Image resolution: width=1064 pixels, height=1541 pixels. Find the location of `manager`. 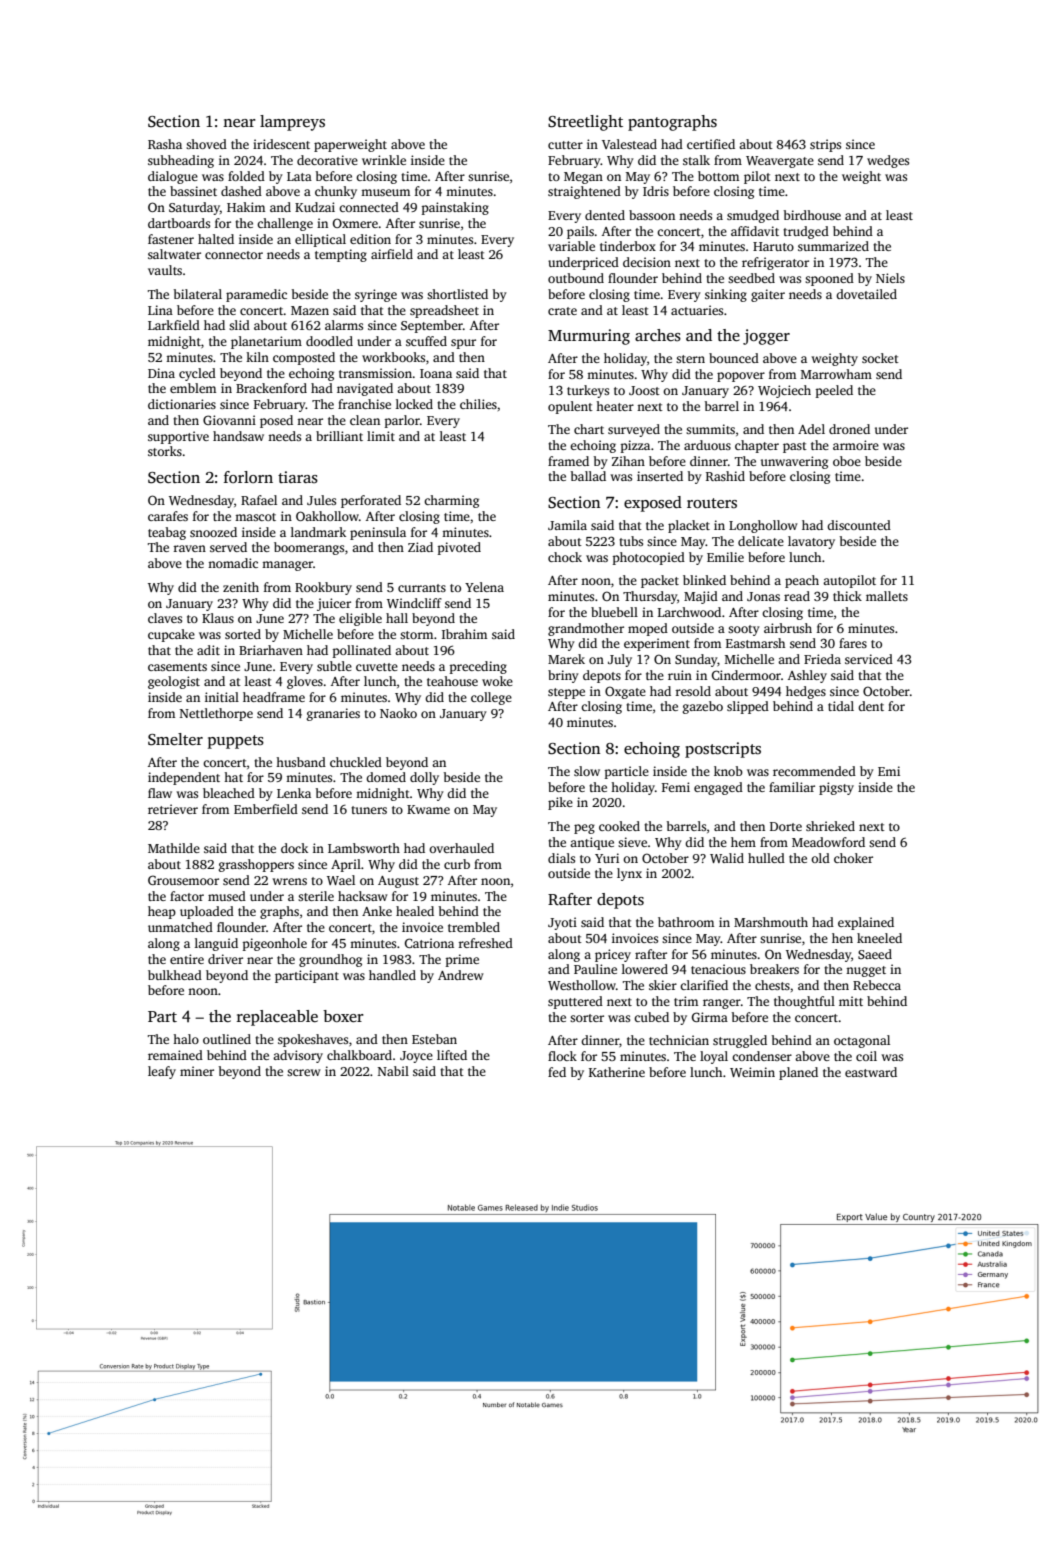

manager is located at coordinates (287, 566).
